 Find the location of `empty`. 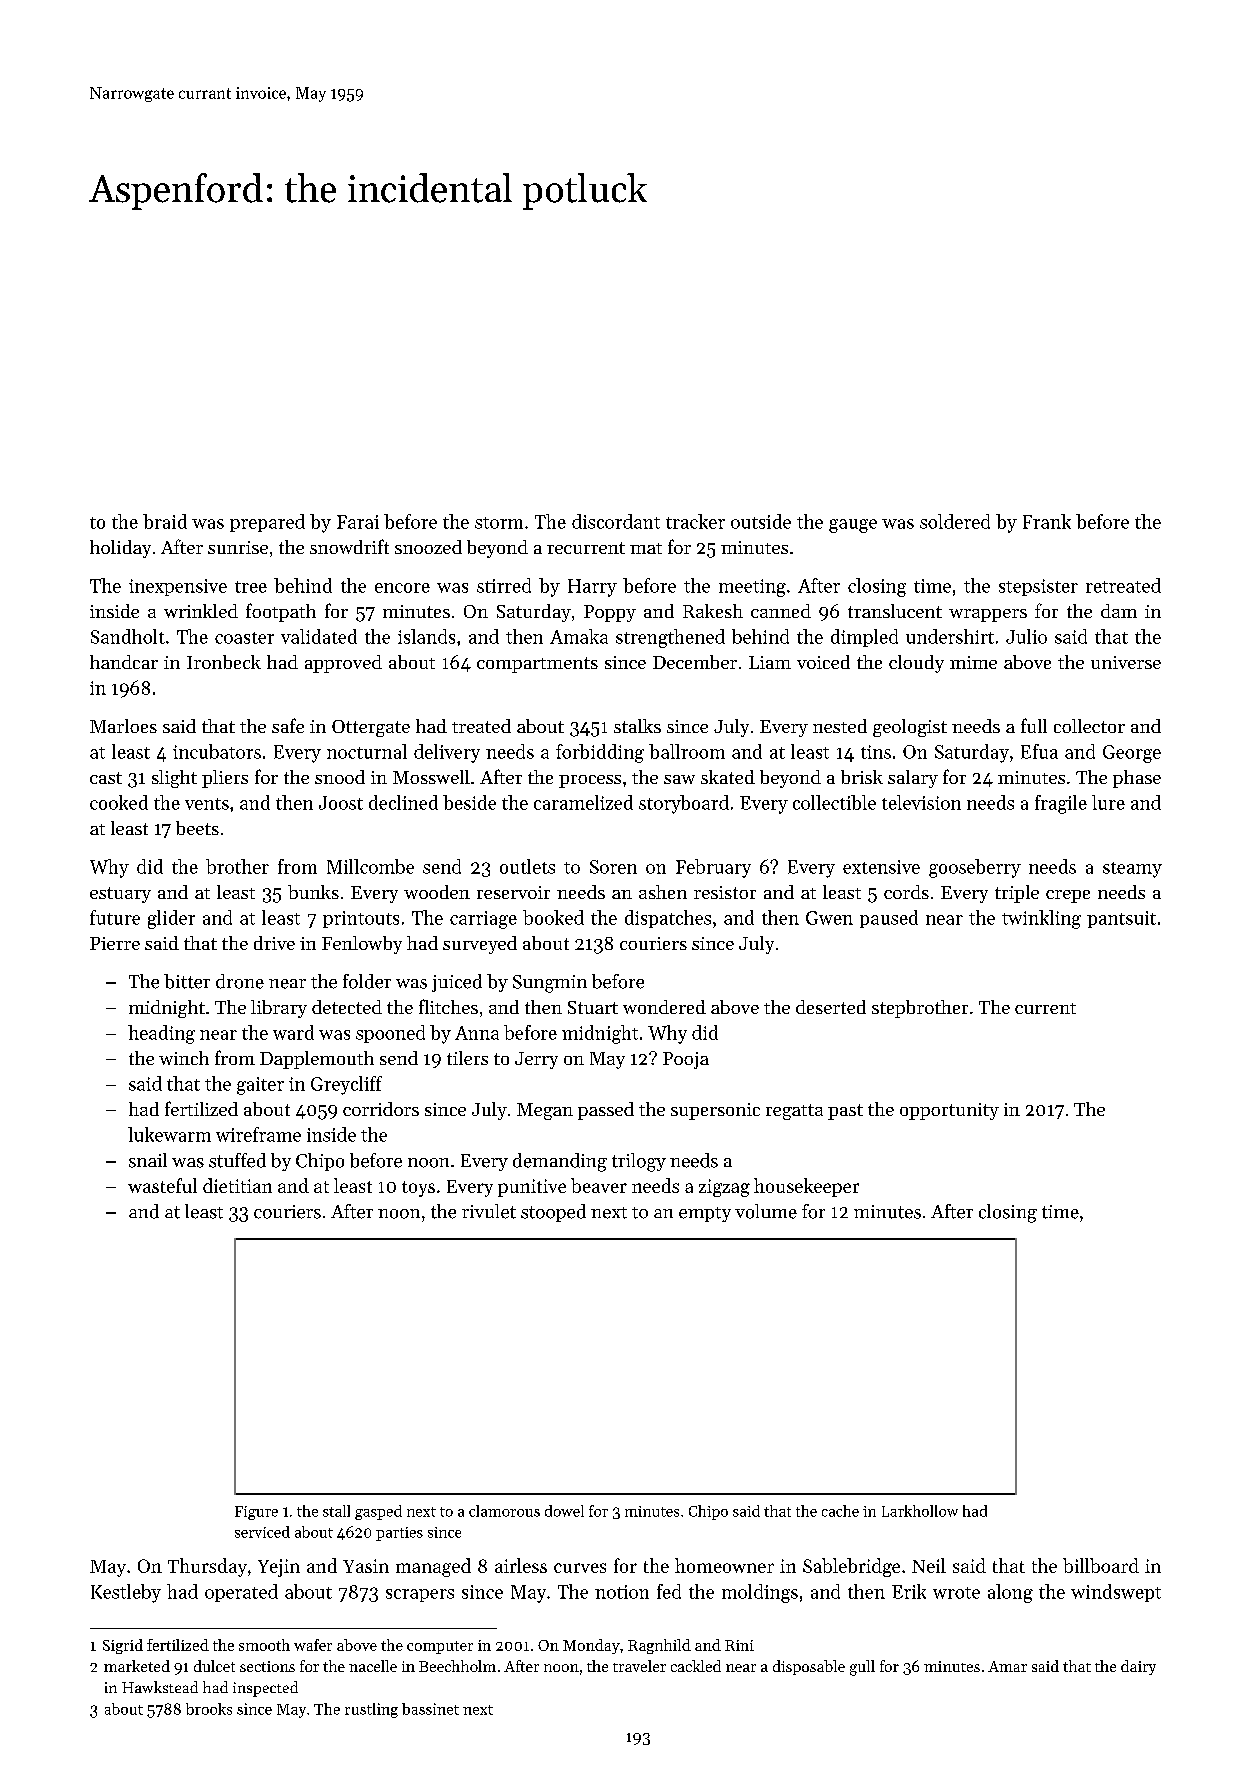

empty is located at coordinates (705, 1214).
